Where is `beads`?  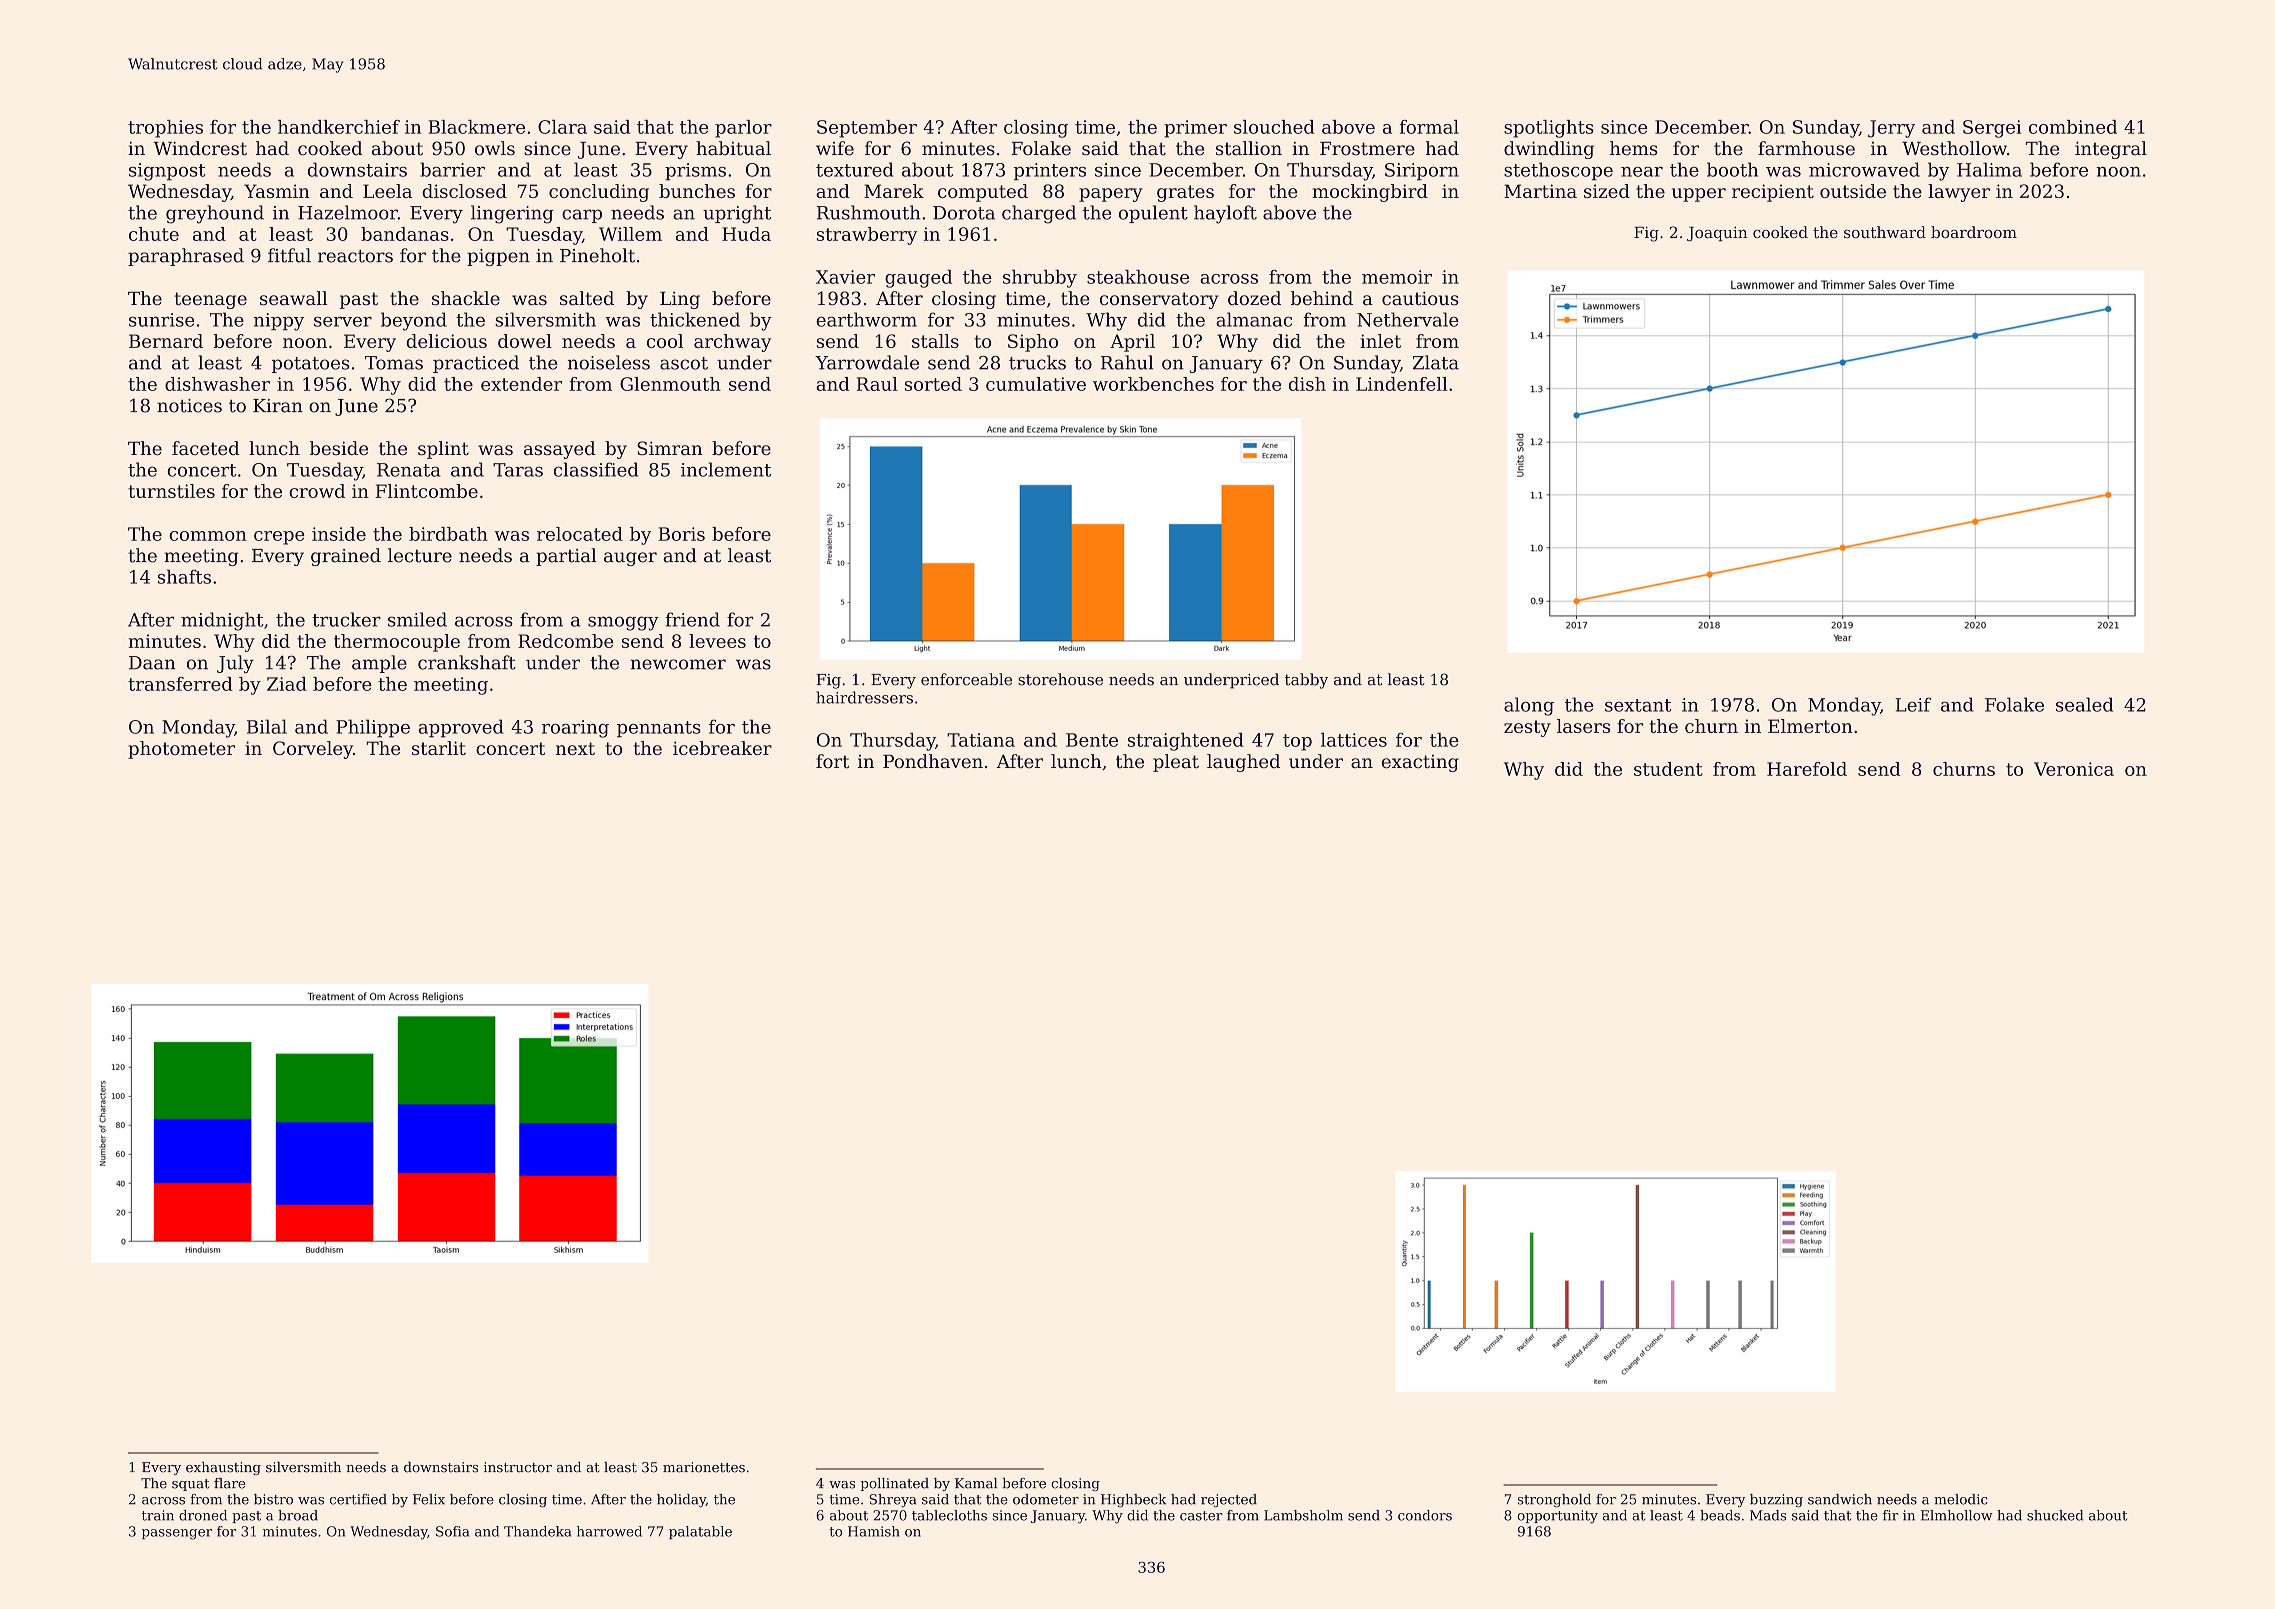
beads is located at coordinates (1720, 1515).
